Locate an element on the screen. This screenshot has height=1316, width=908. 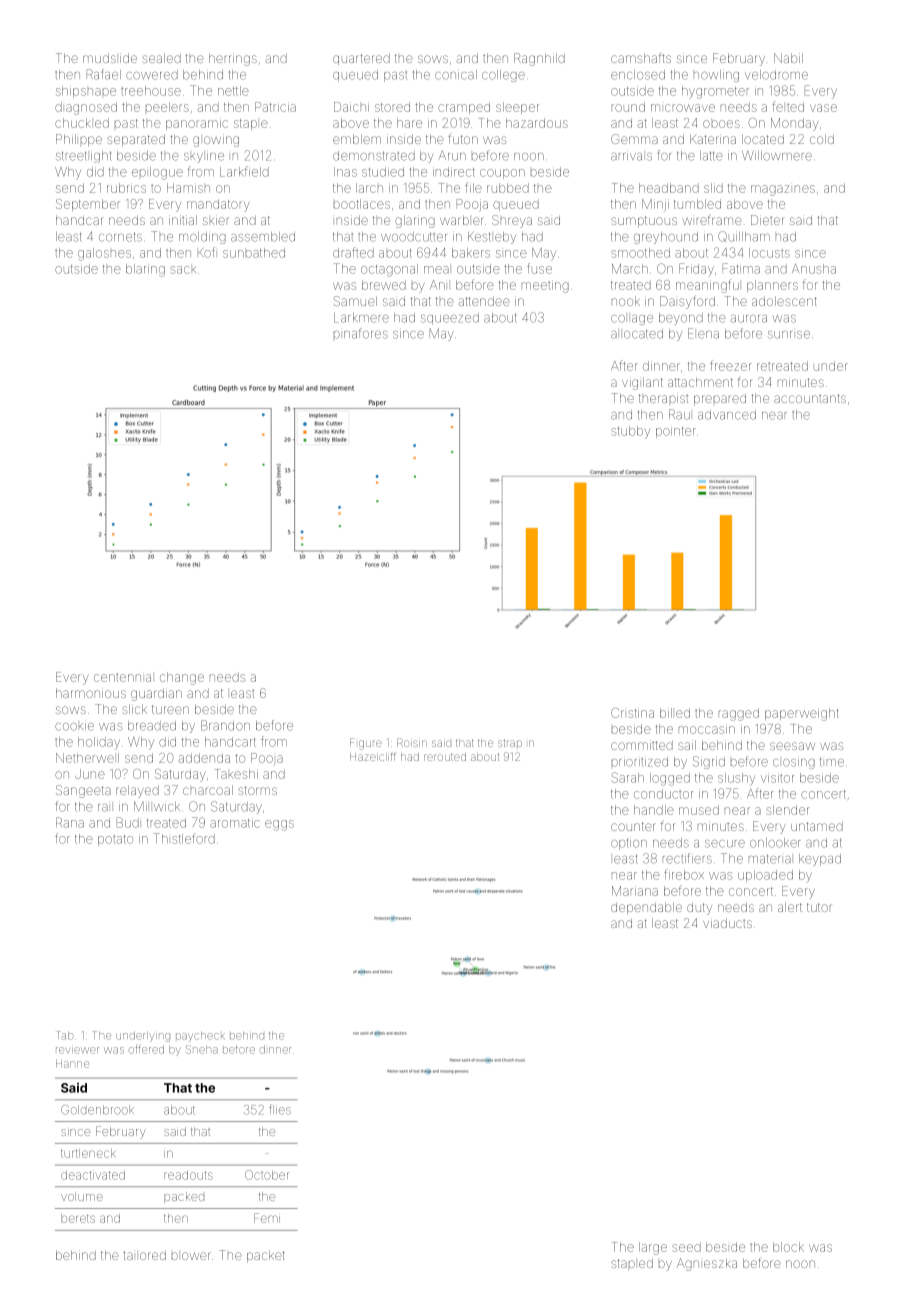
file is located at coordinates (473, 187).
